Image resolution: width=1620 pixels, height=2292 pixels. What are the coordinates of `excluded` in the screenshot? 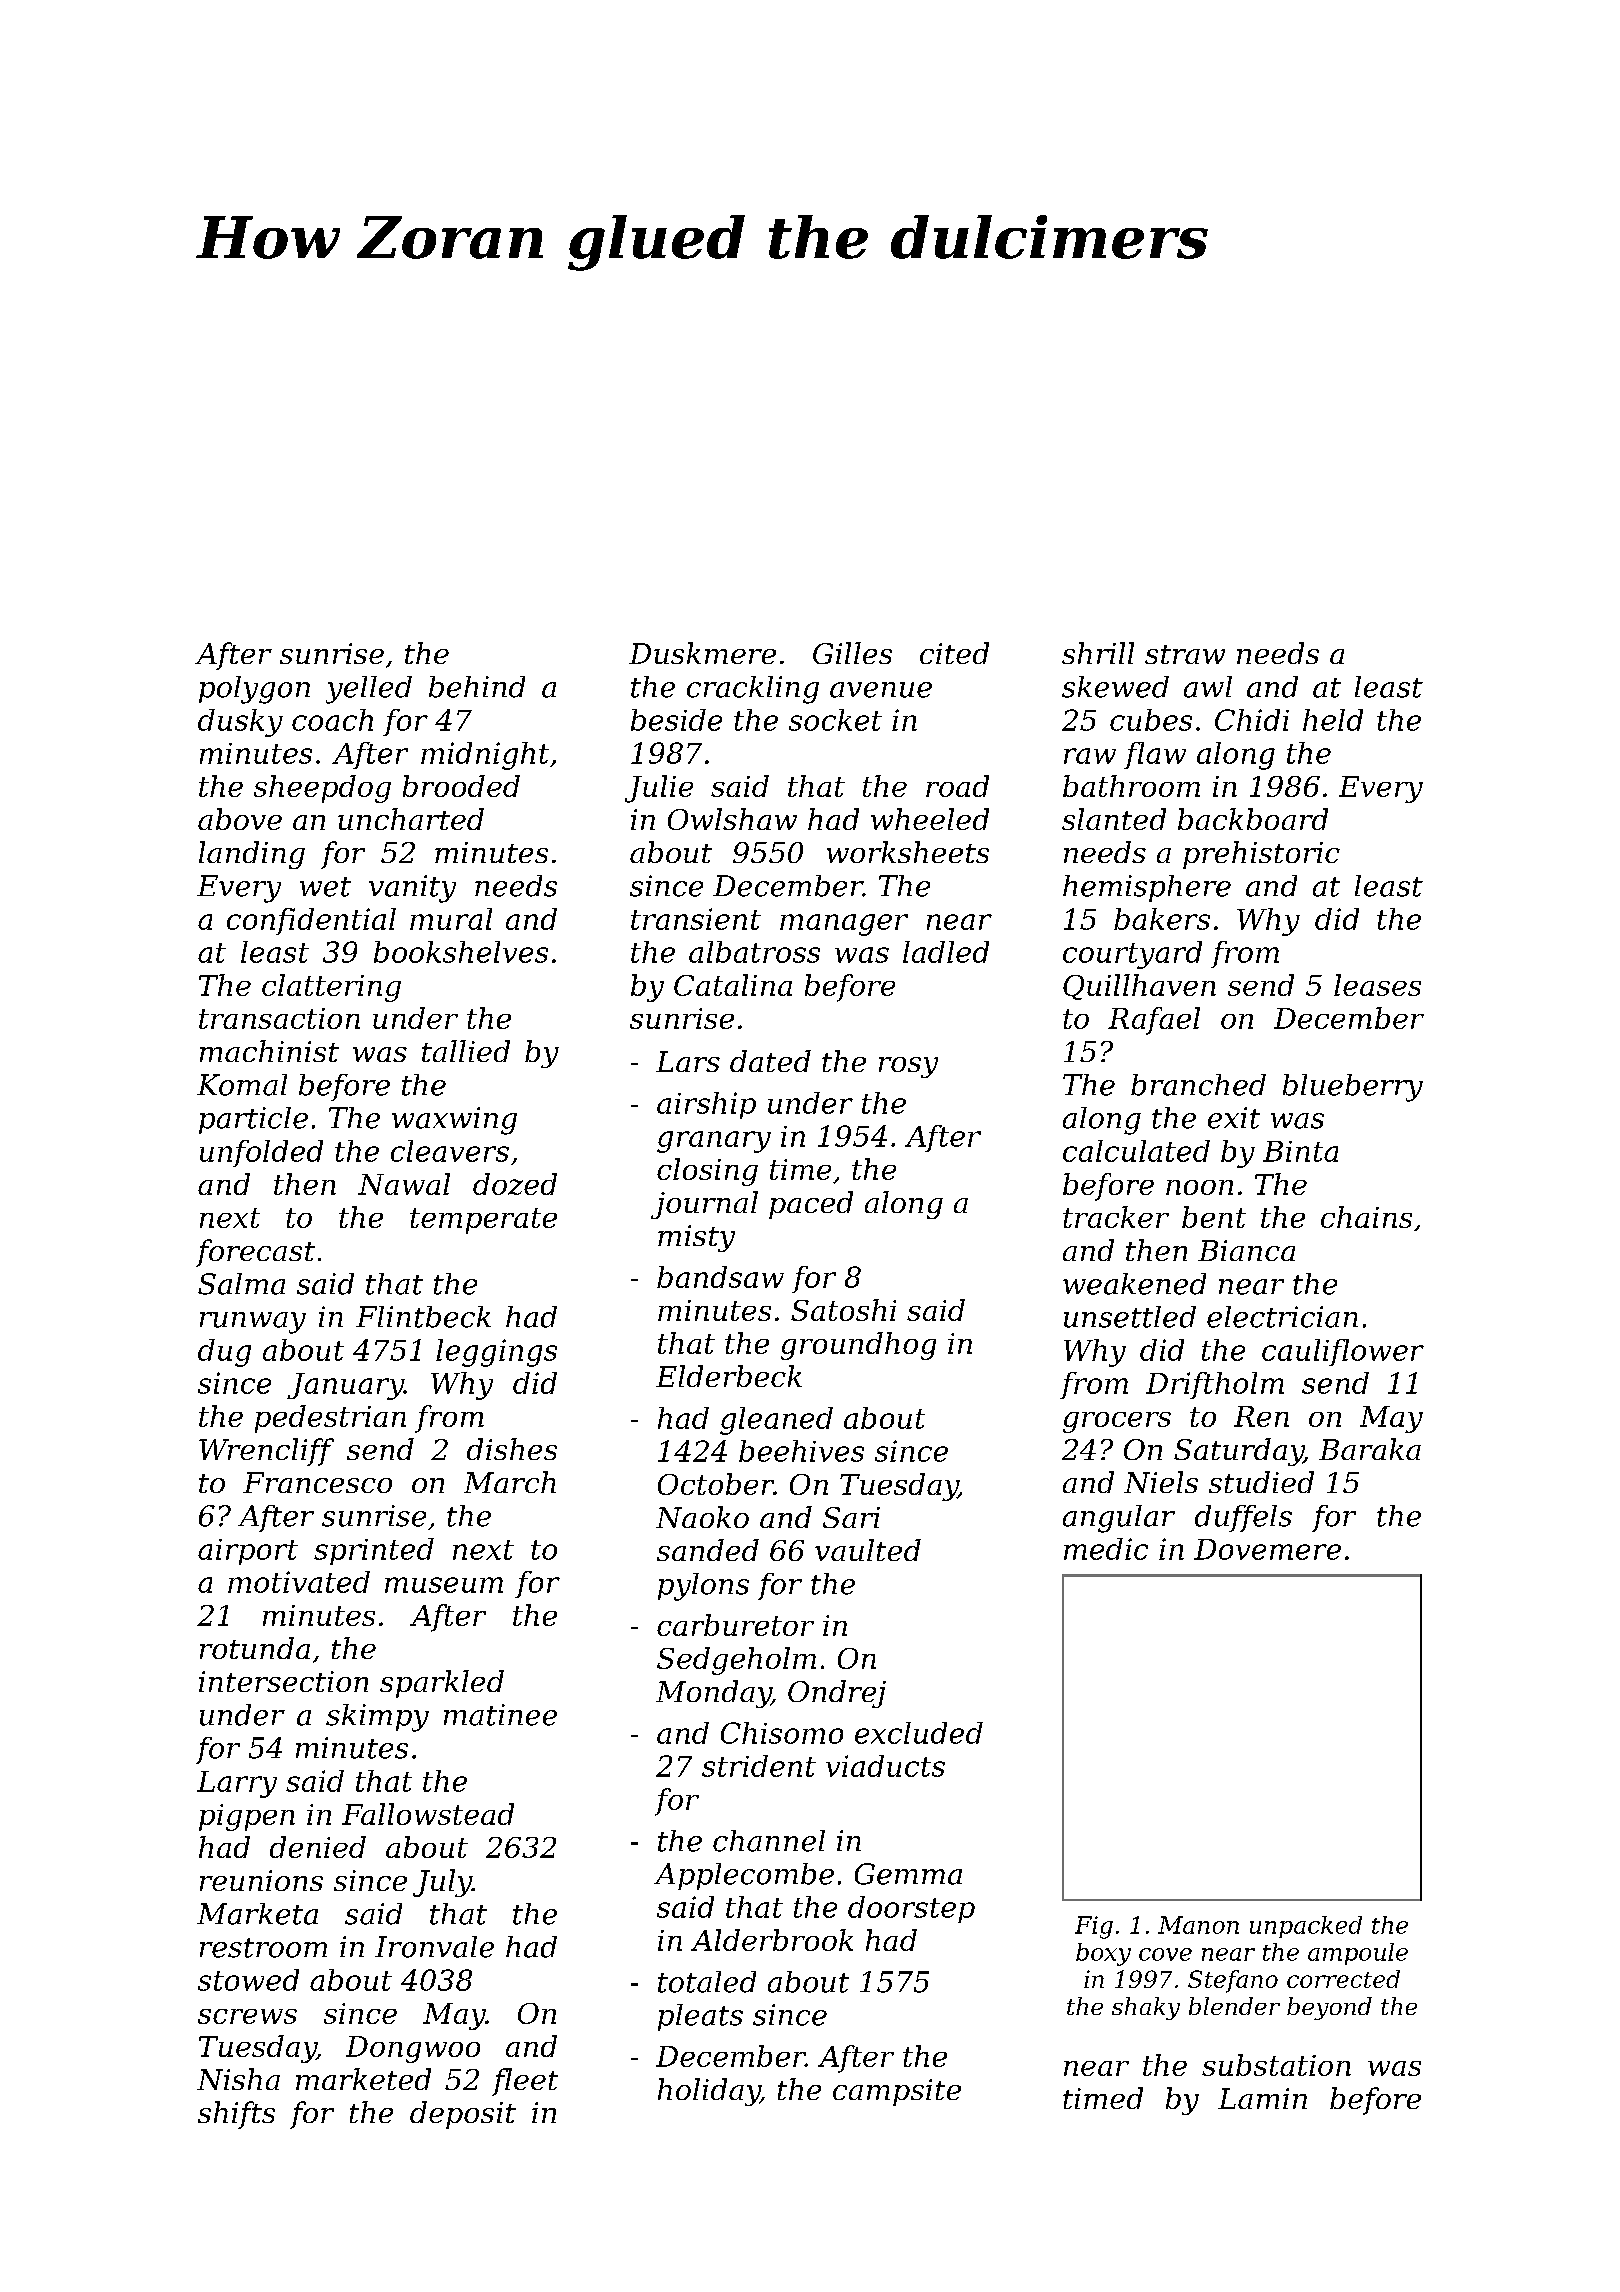 It's located at (919, 1733).
